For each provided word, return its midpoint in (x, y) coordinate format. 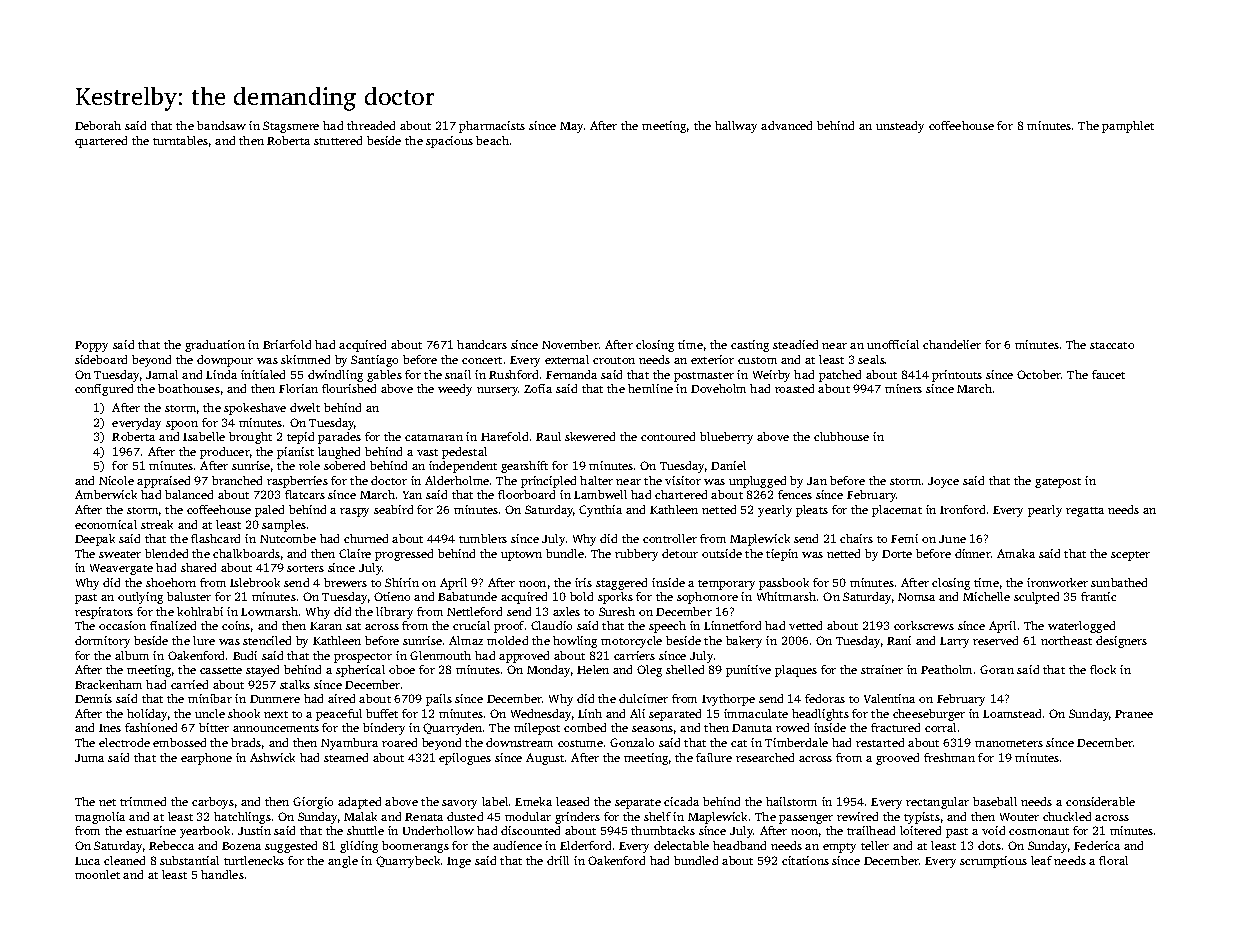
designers (1121, 642)
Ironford (962, 509)
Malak (360, 816)
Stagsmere (291, 127)
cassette (221, 670)
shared (198, 567)
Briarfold (287, 344)
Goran (997, 669)
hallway (736, 127)
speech (667, 627)
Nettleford (474, 611)
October (1039, 374)
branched (237, 480)
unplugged (757, 482)
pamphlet (1128, 127)
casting (750, 346)
